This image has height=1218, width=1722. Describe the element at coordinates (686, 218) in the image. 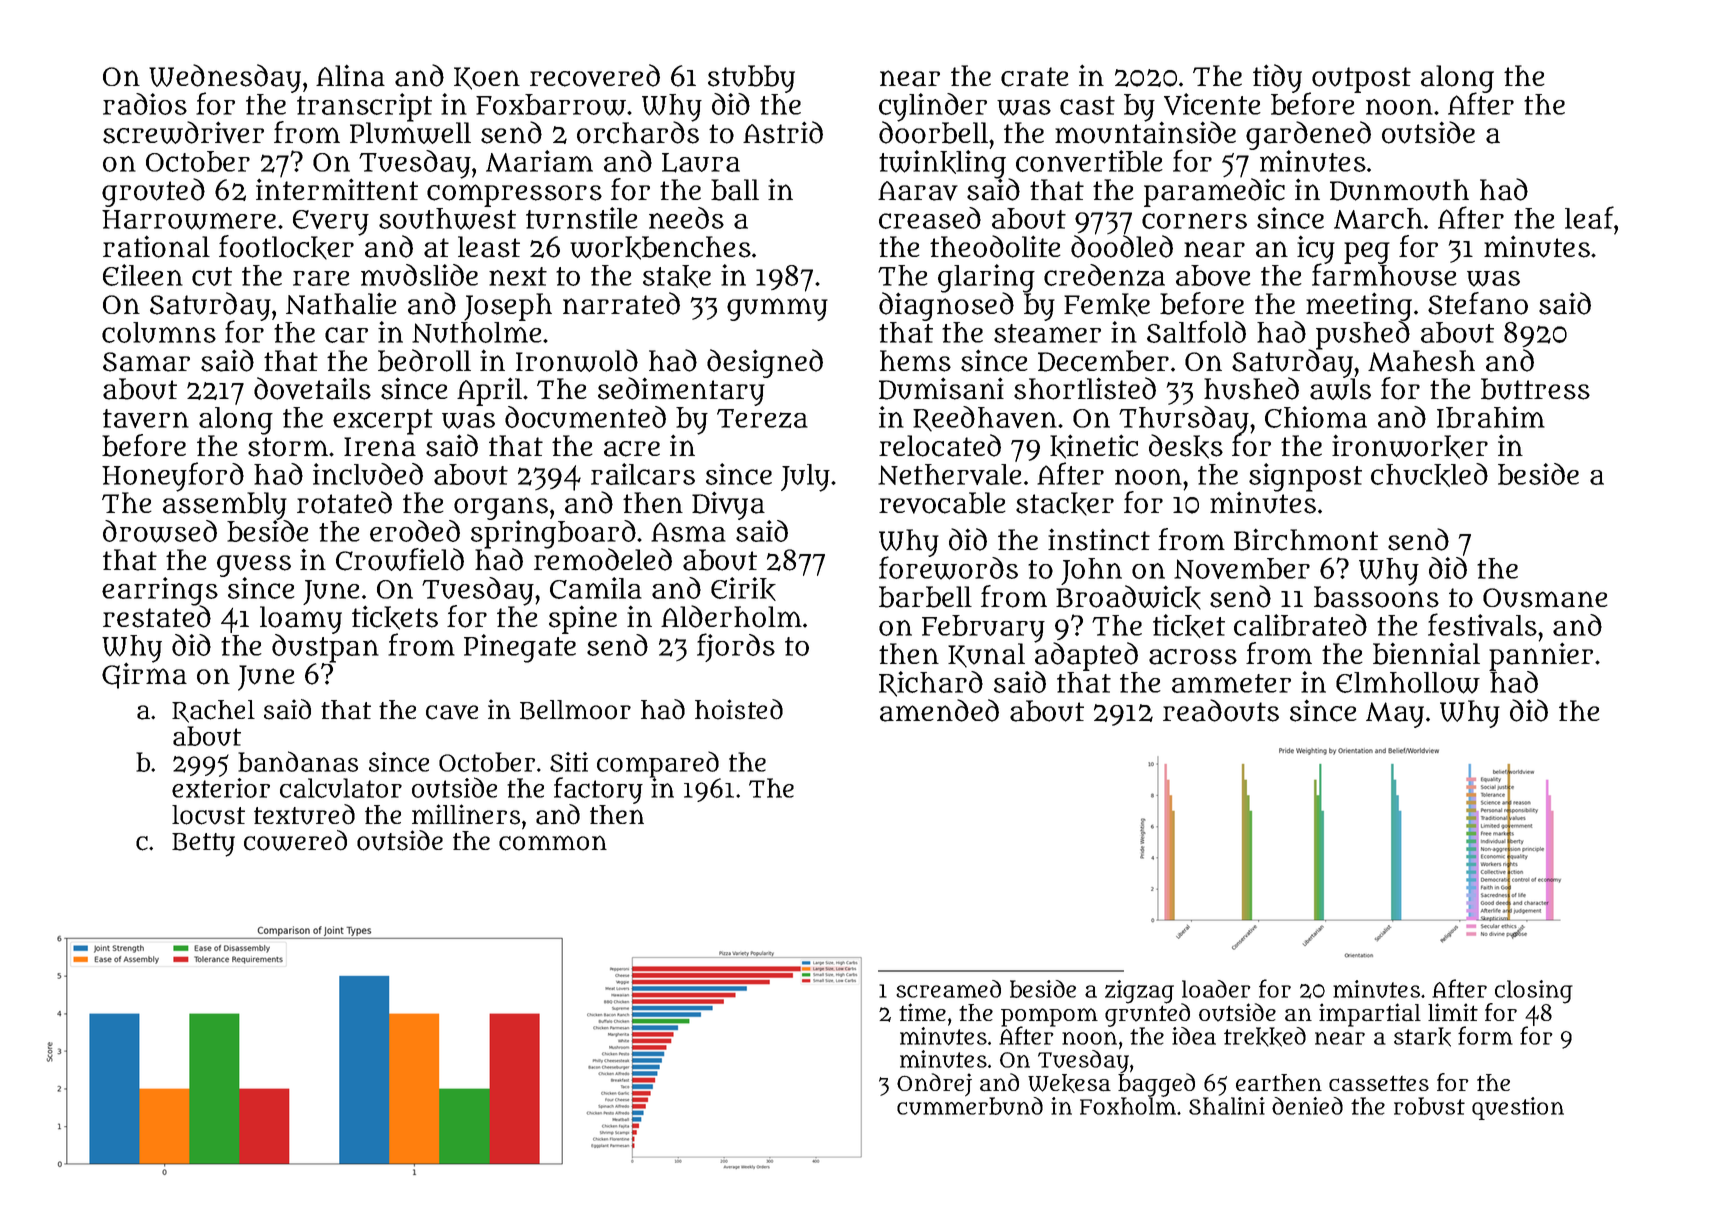

I see `needs` at that location.
